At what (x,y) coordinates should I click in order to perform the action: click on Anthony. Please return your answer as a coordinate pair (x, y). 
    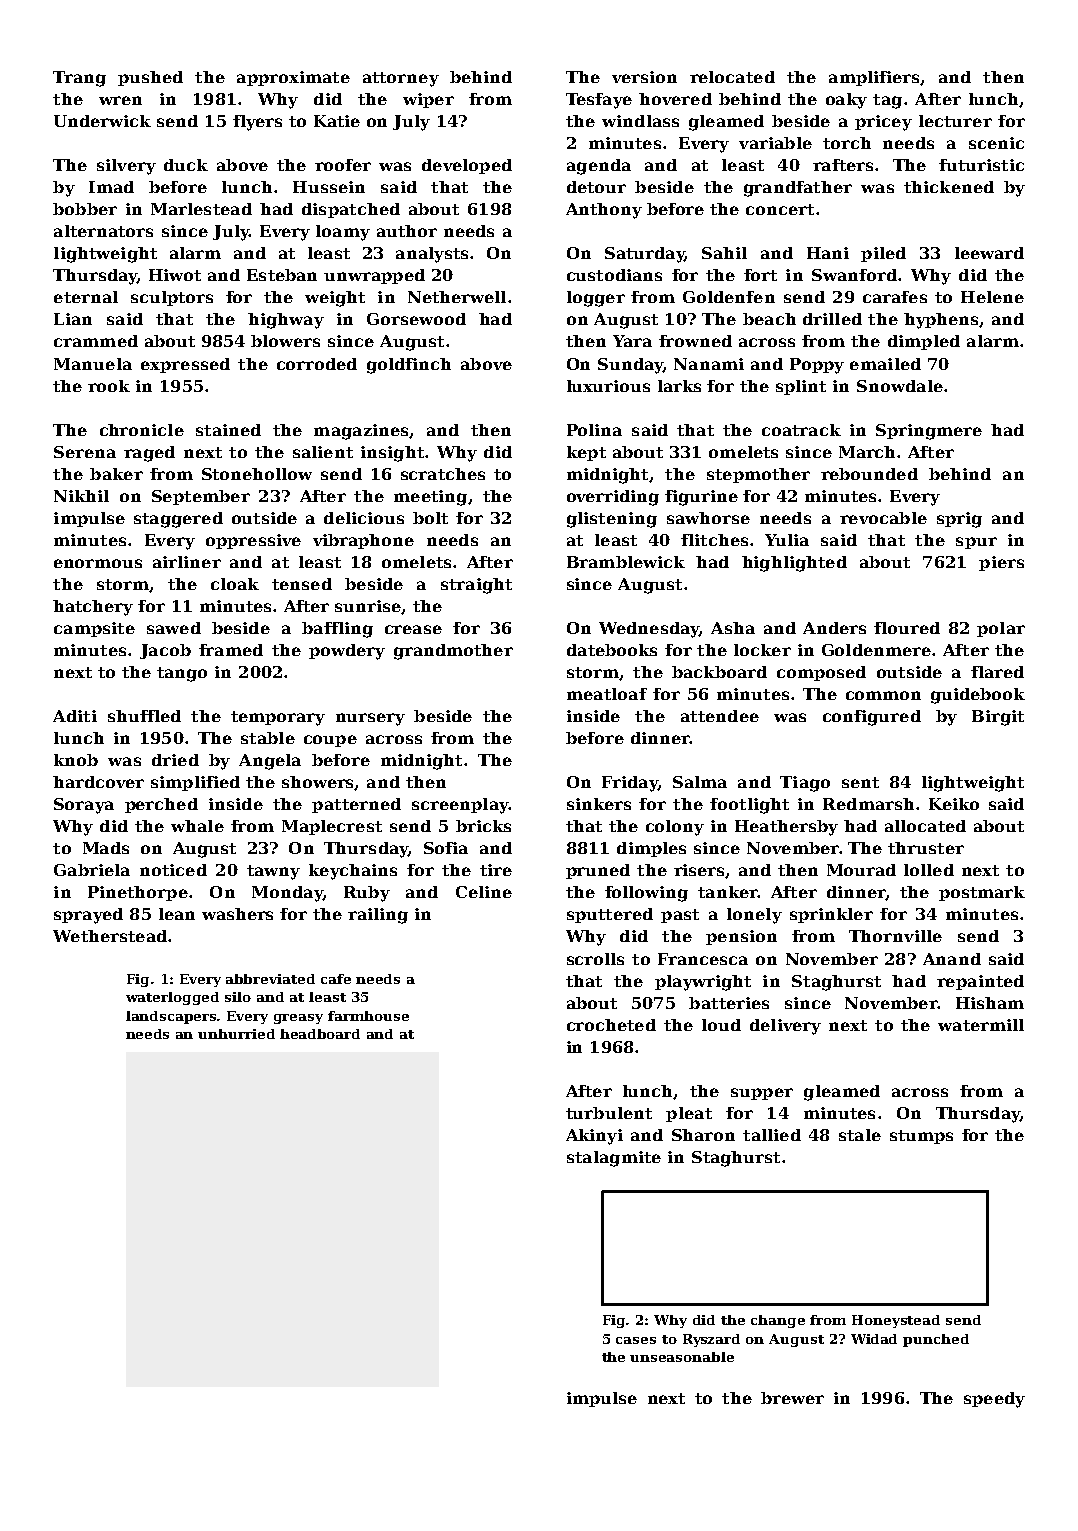
    Looking at the image, I should click on (604, 211).
